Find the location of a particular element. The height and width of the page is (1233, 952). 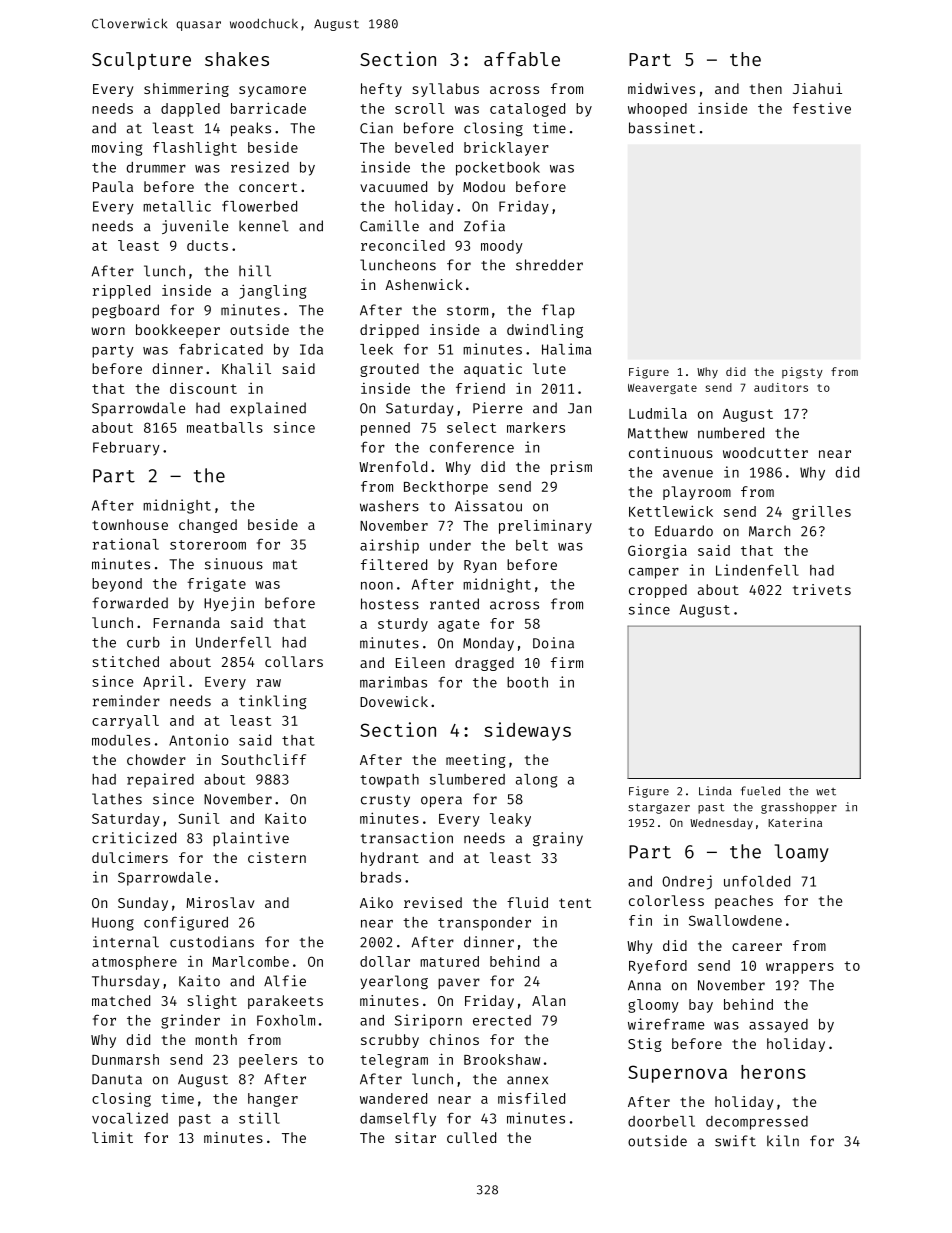

booth is located at coordinates (527, 682).
